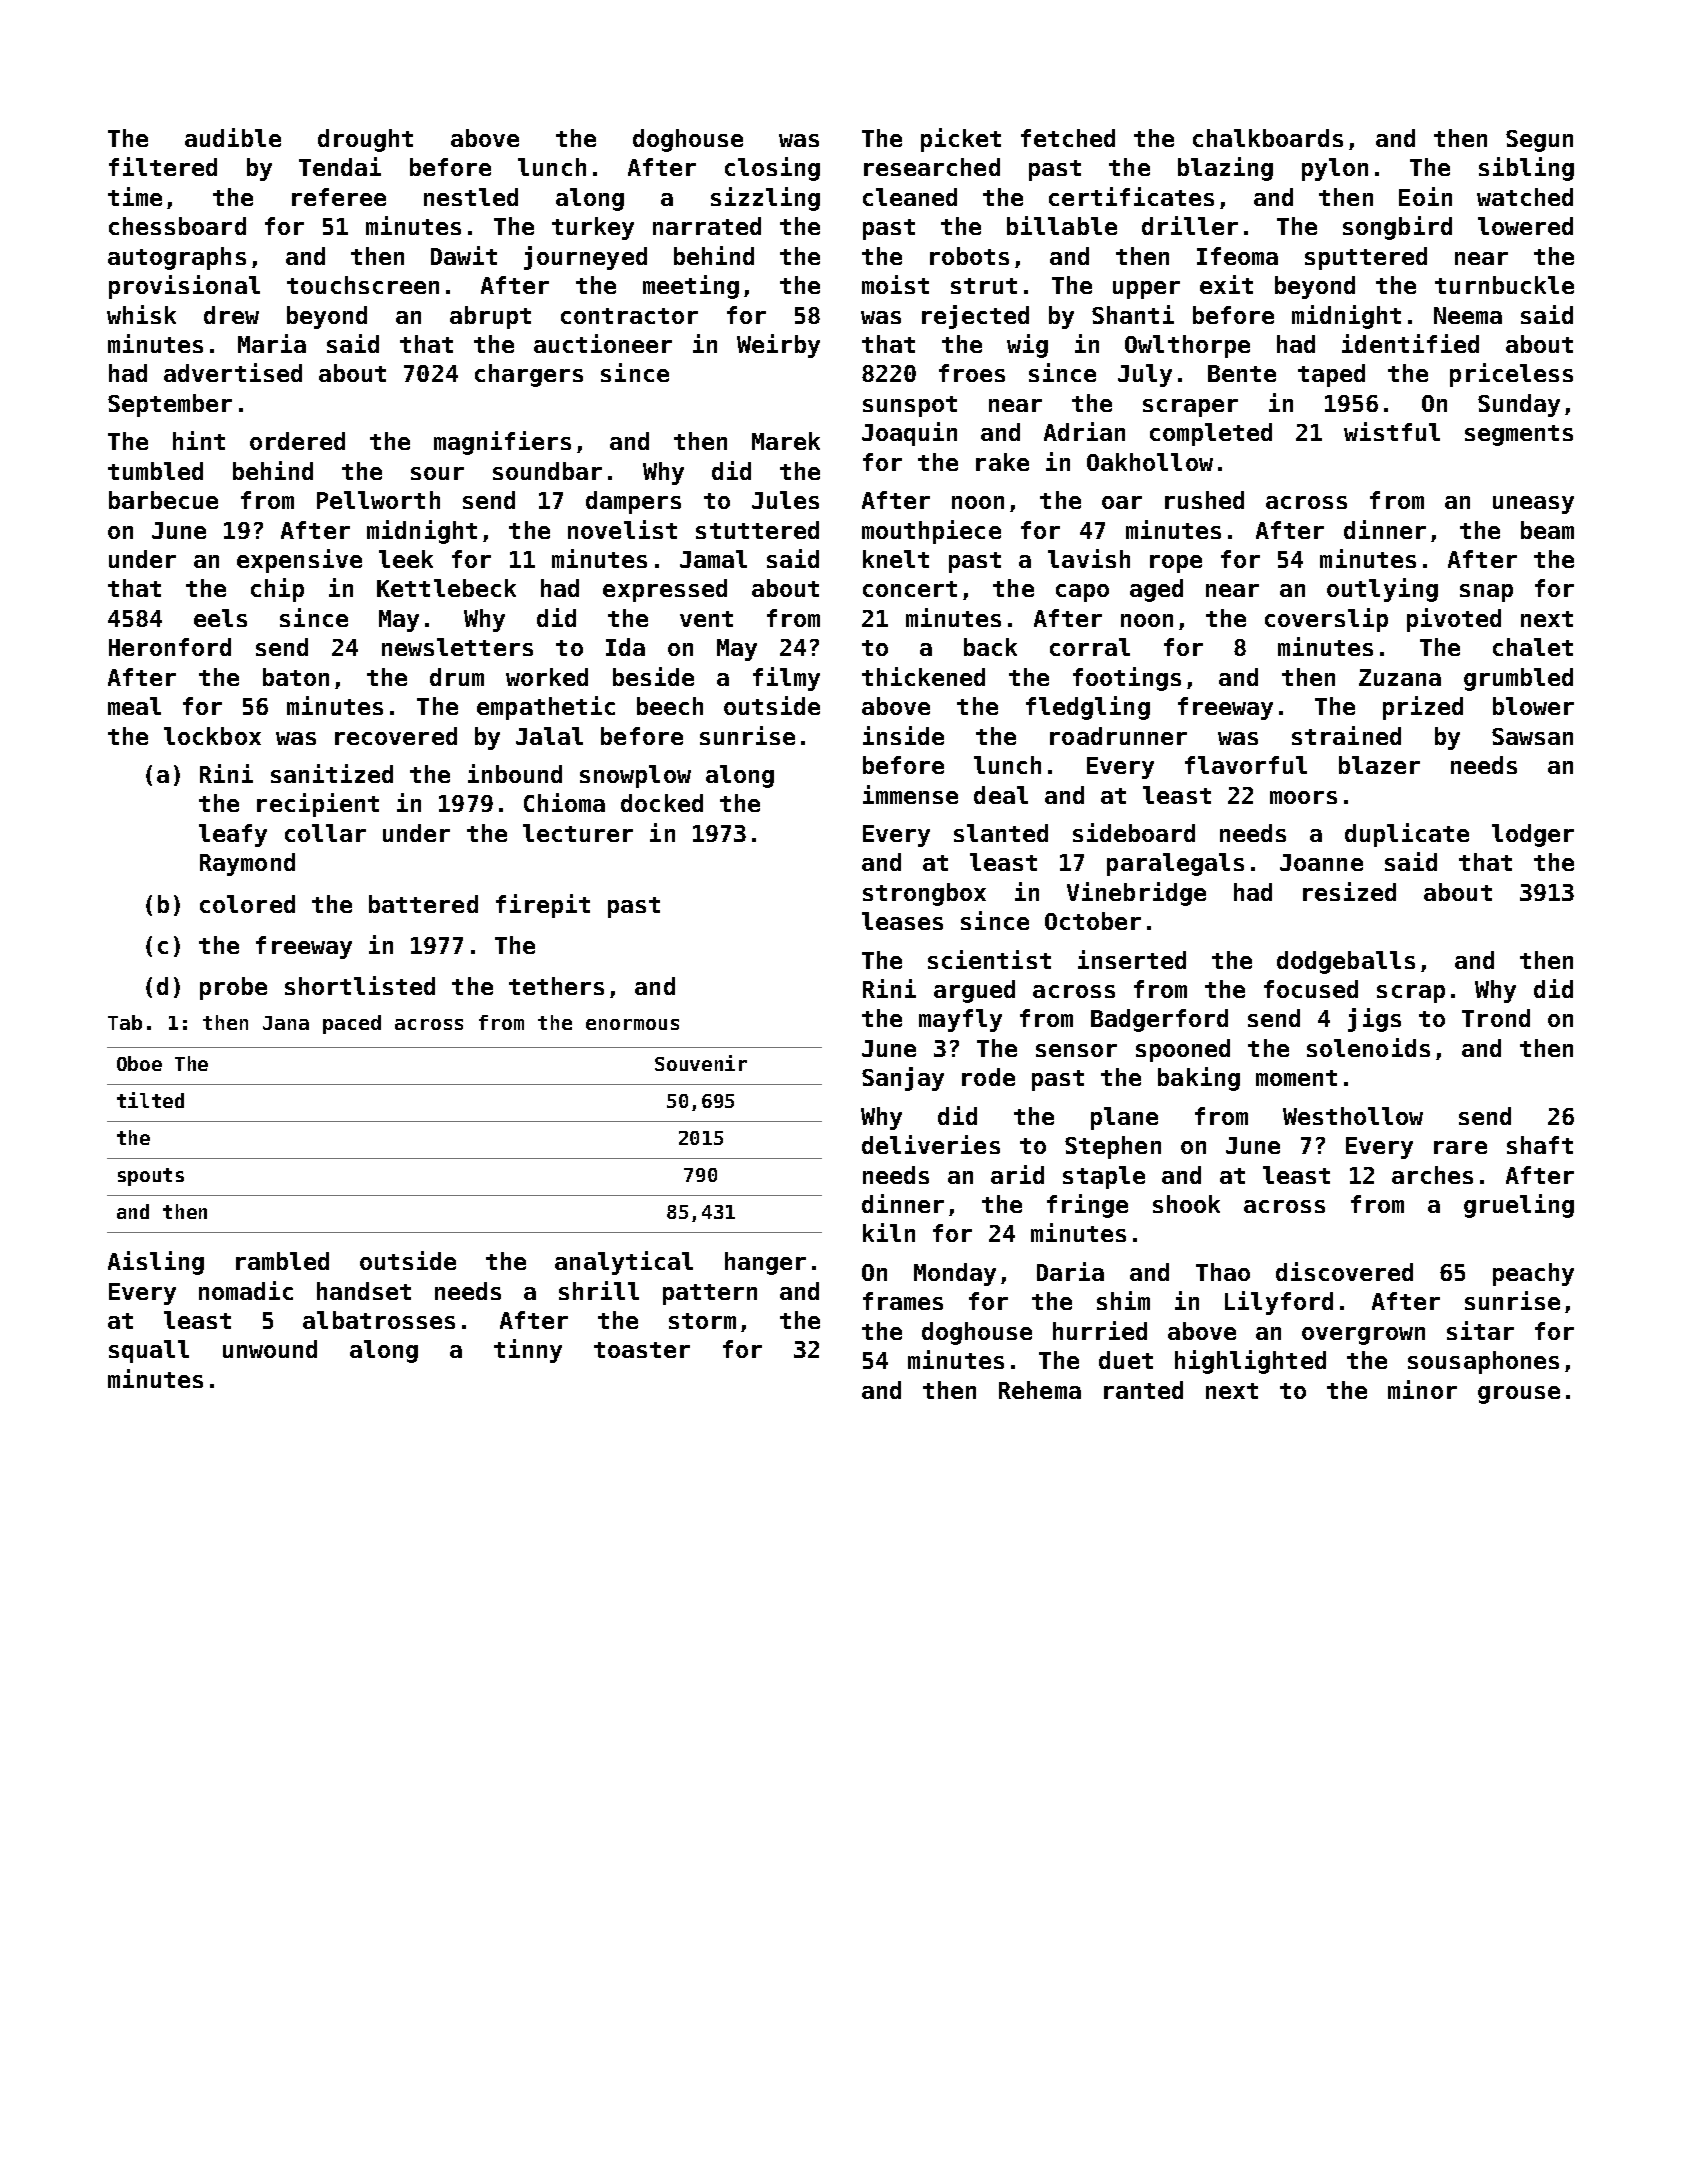  I want to click on duplicate, so click(1407, 835).
